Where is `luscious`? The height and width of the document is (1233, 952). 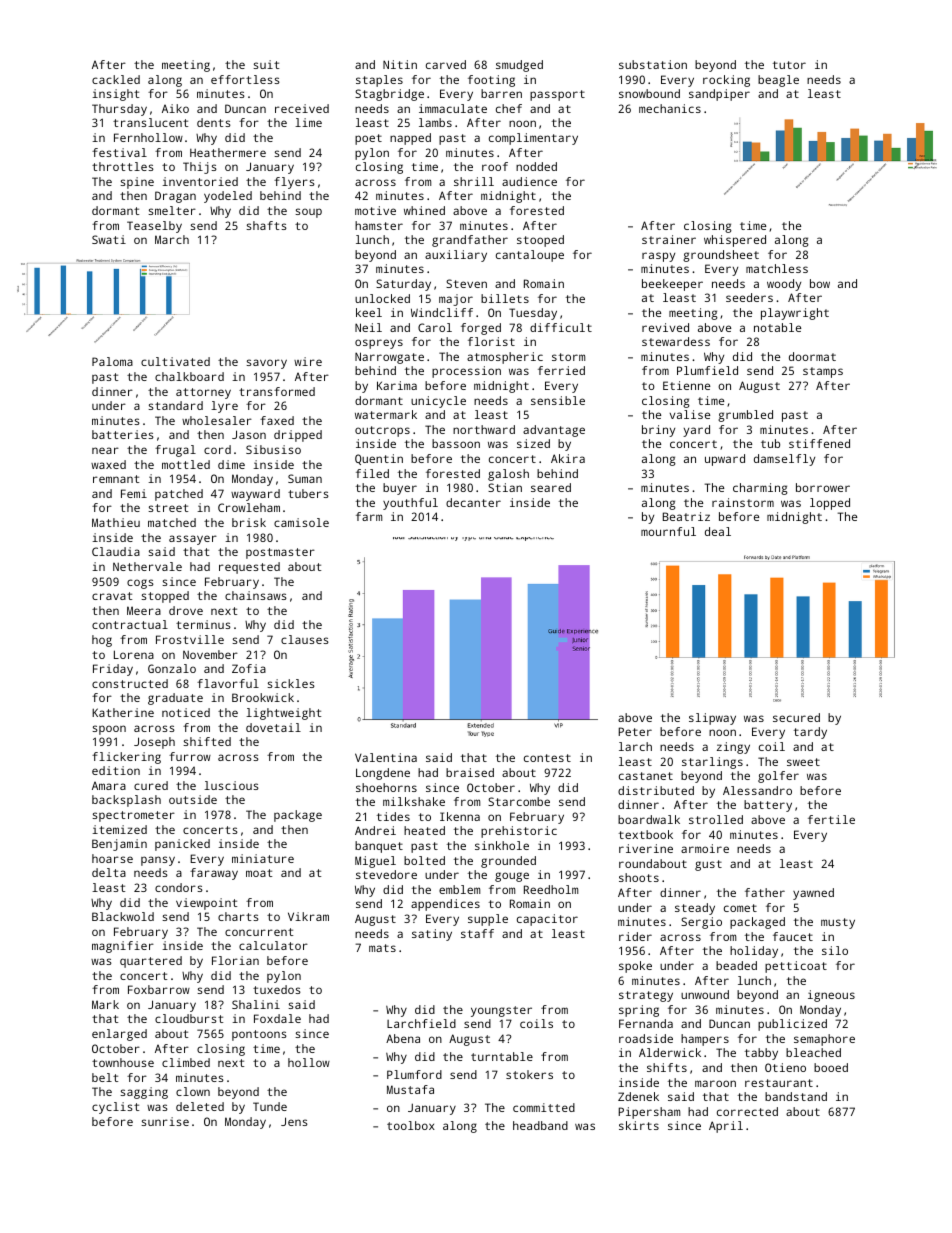
luscious is located at coordinates (231, 785).
